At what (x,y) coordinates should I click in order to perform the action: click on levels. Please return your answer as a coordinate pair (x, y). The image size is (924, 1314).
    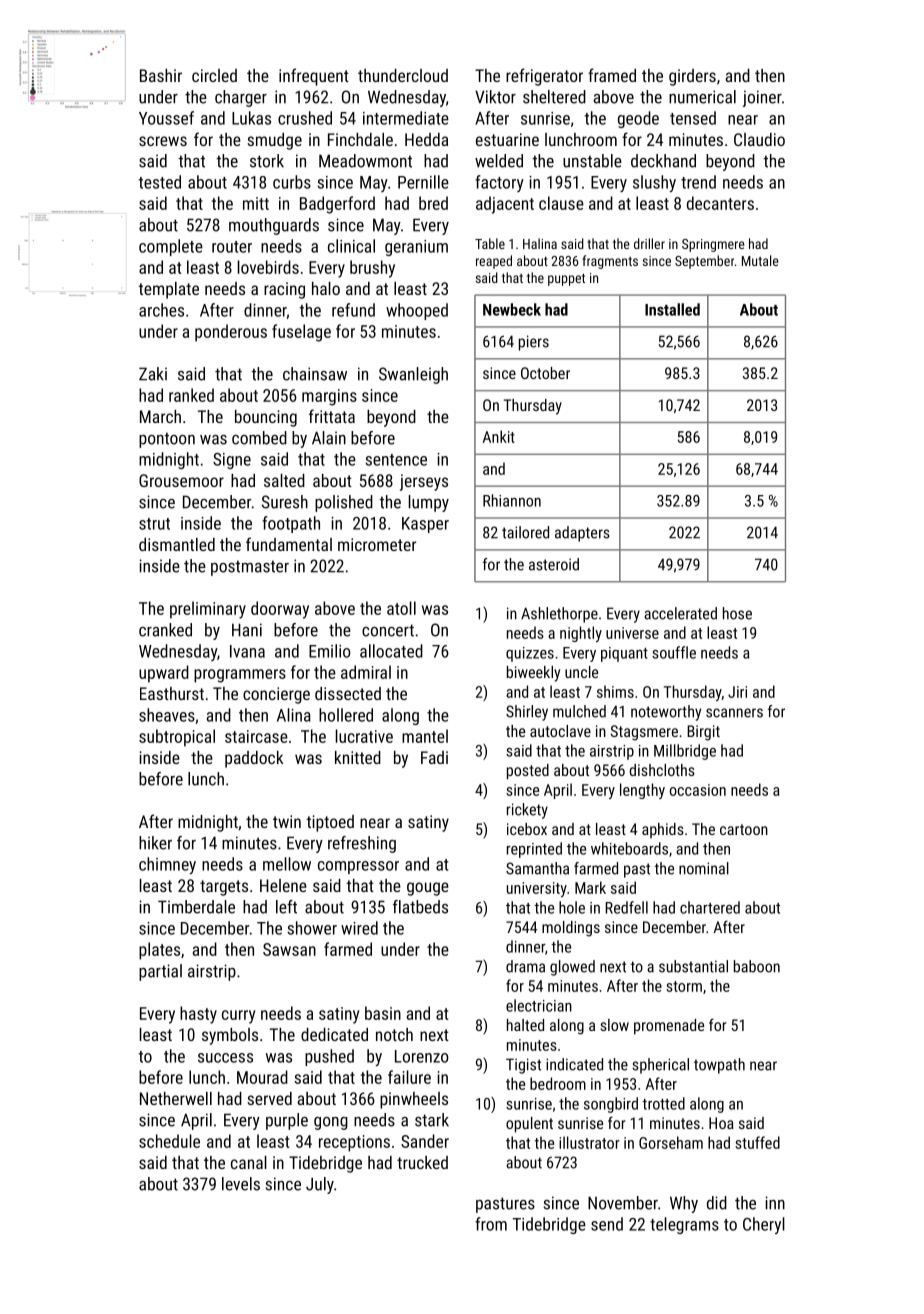
    Looking at the image, I should click on (241, 1184).
